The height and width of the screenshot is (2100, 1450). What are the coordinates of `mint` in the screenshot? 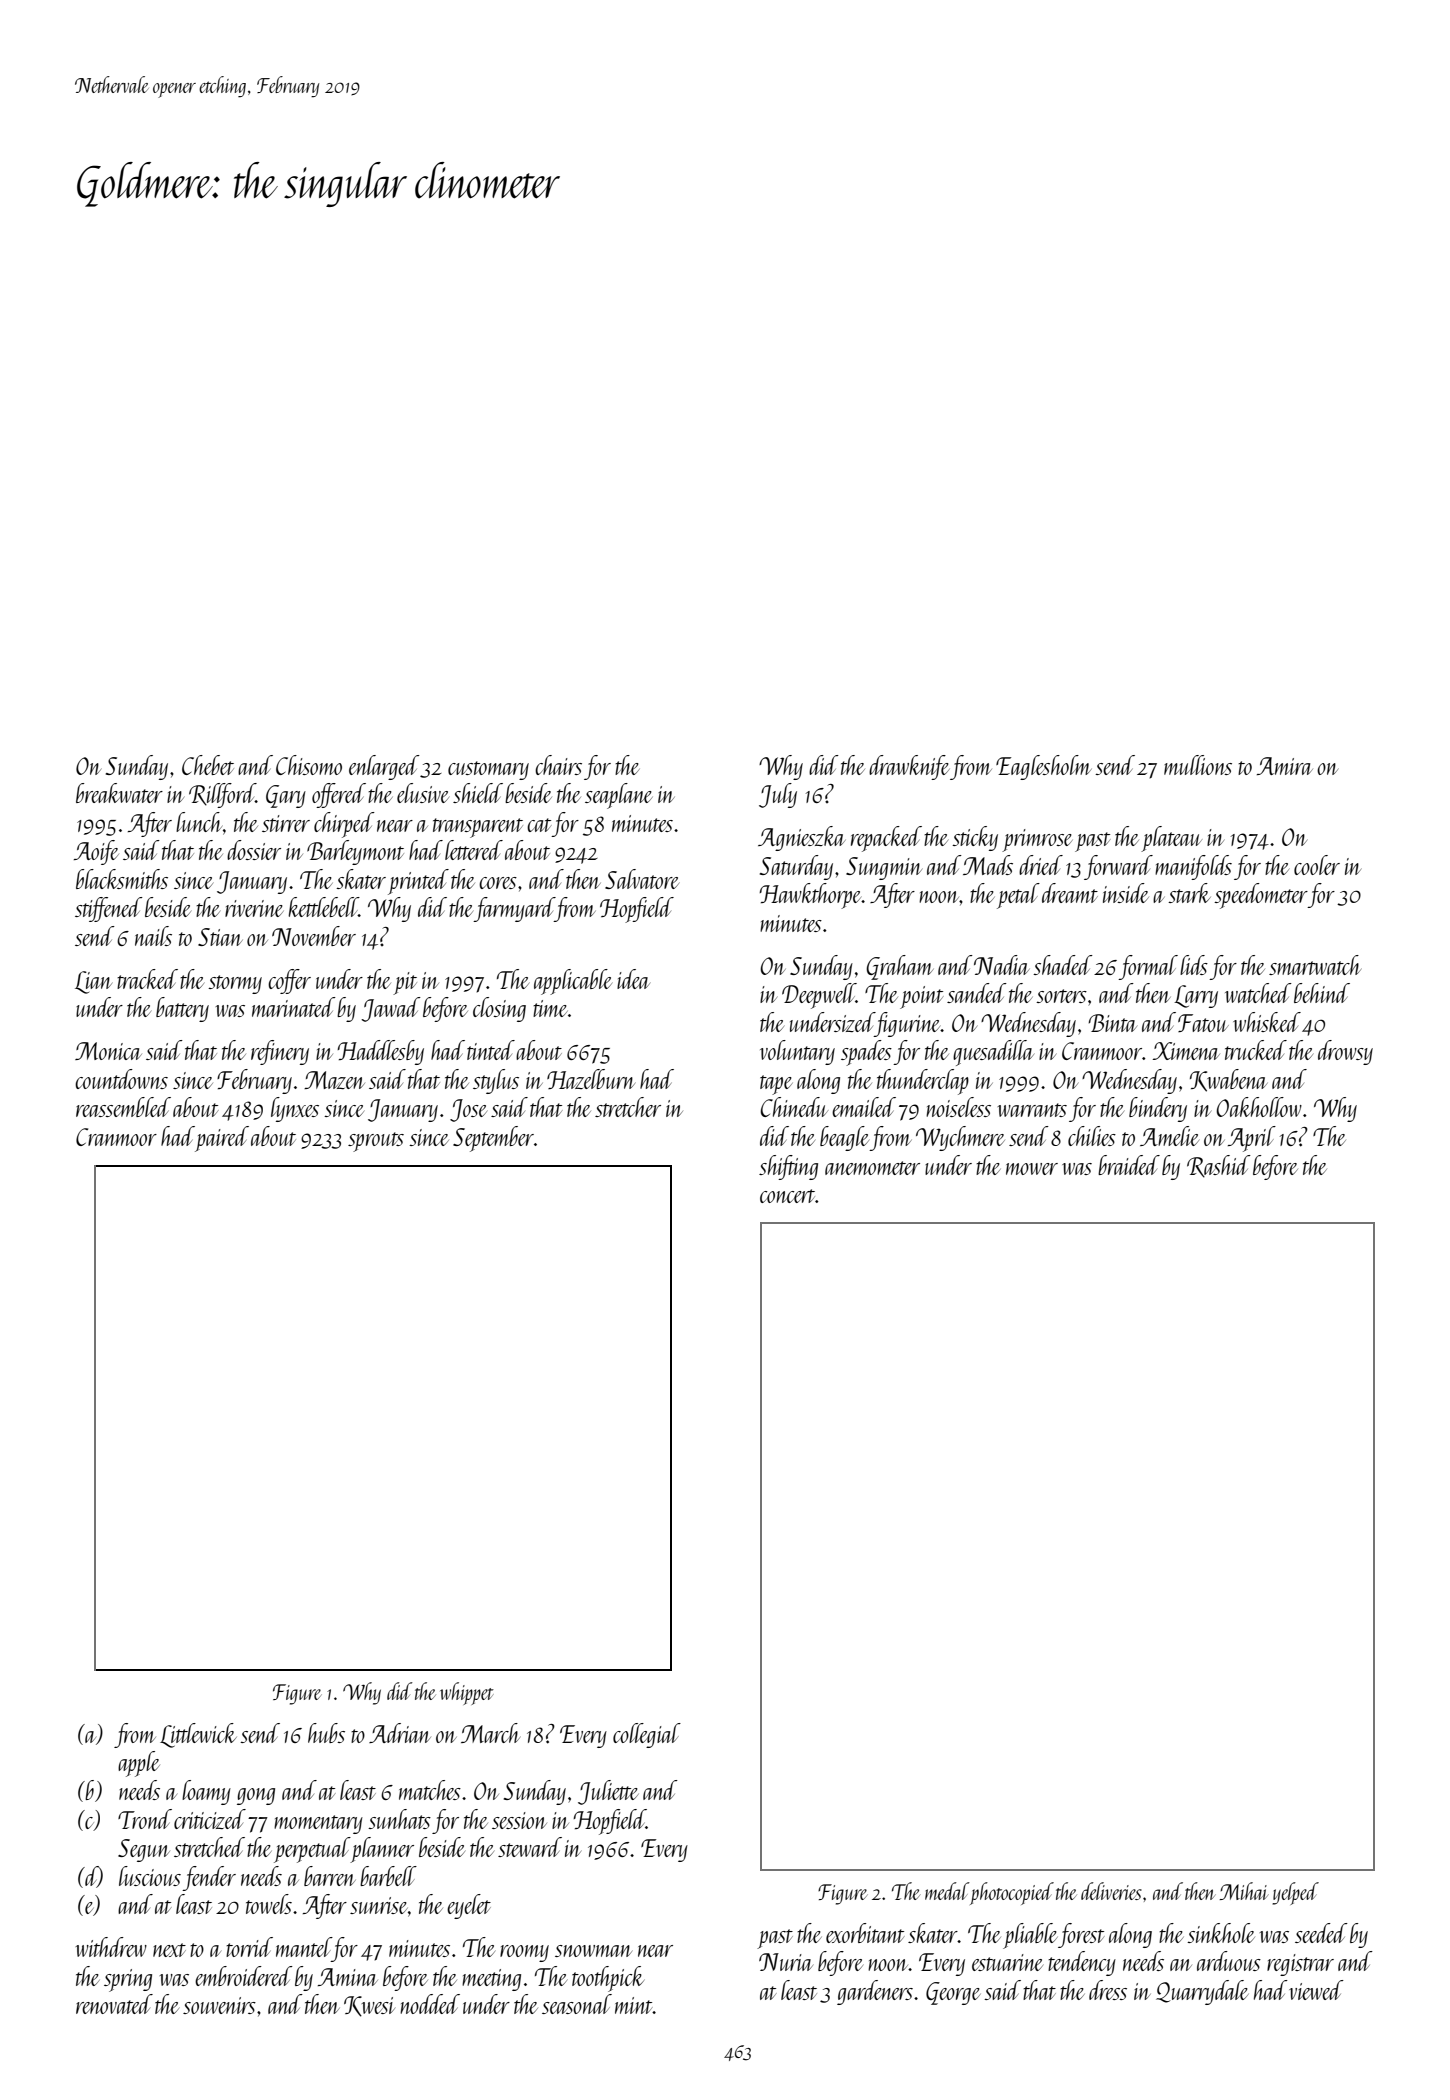 It's located at (634, 2005).
